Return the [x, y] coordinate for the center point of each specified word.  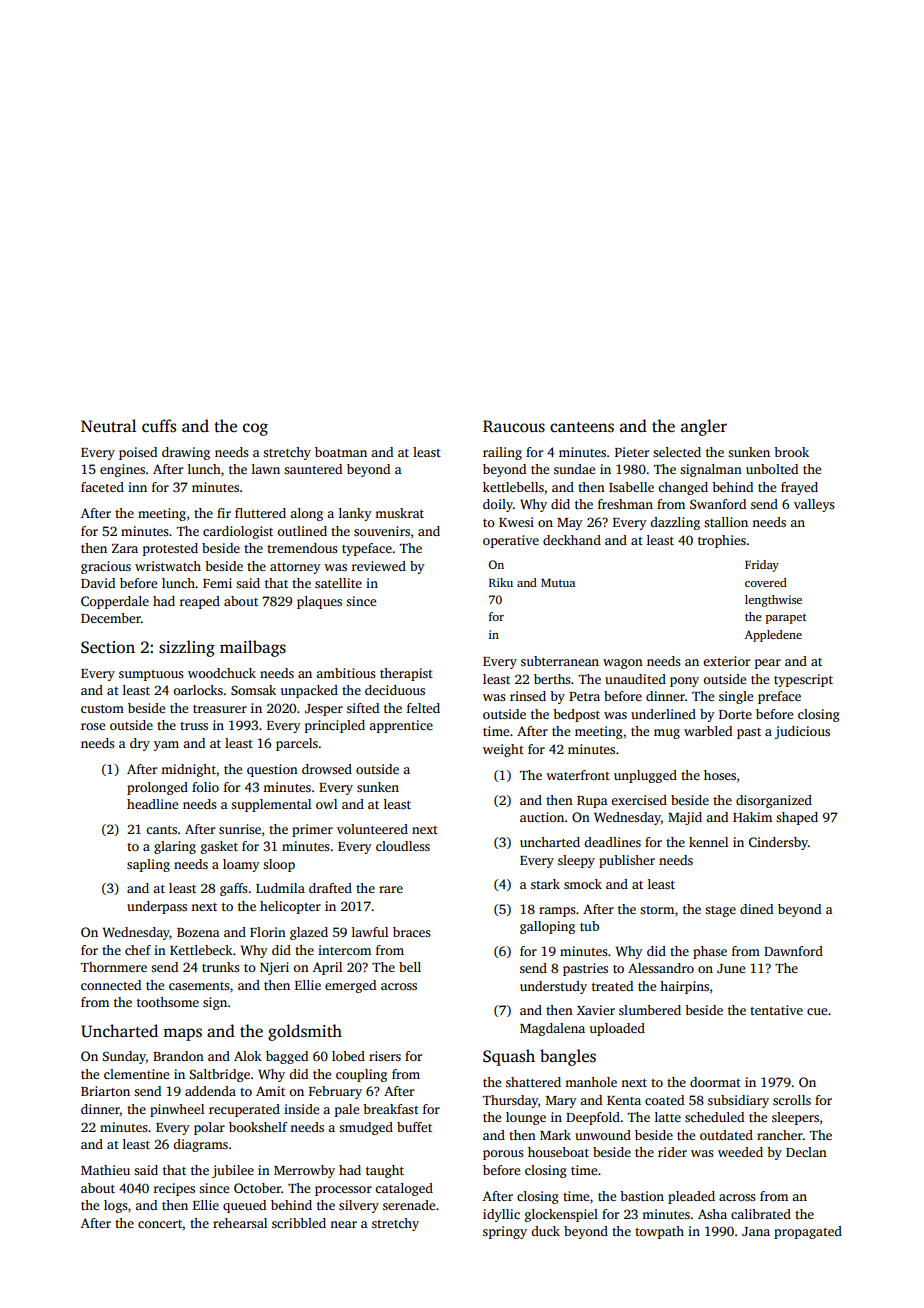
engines [122, 470]
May [570, 524]
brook [791, 452]
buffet [414, 1127]
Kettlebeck [201, 950]
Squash [509, 1057]
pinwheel [177, 1110]
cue [817, 1011]
